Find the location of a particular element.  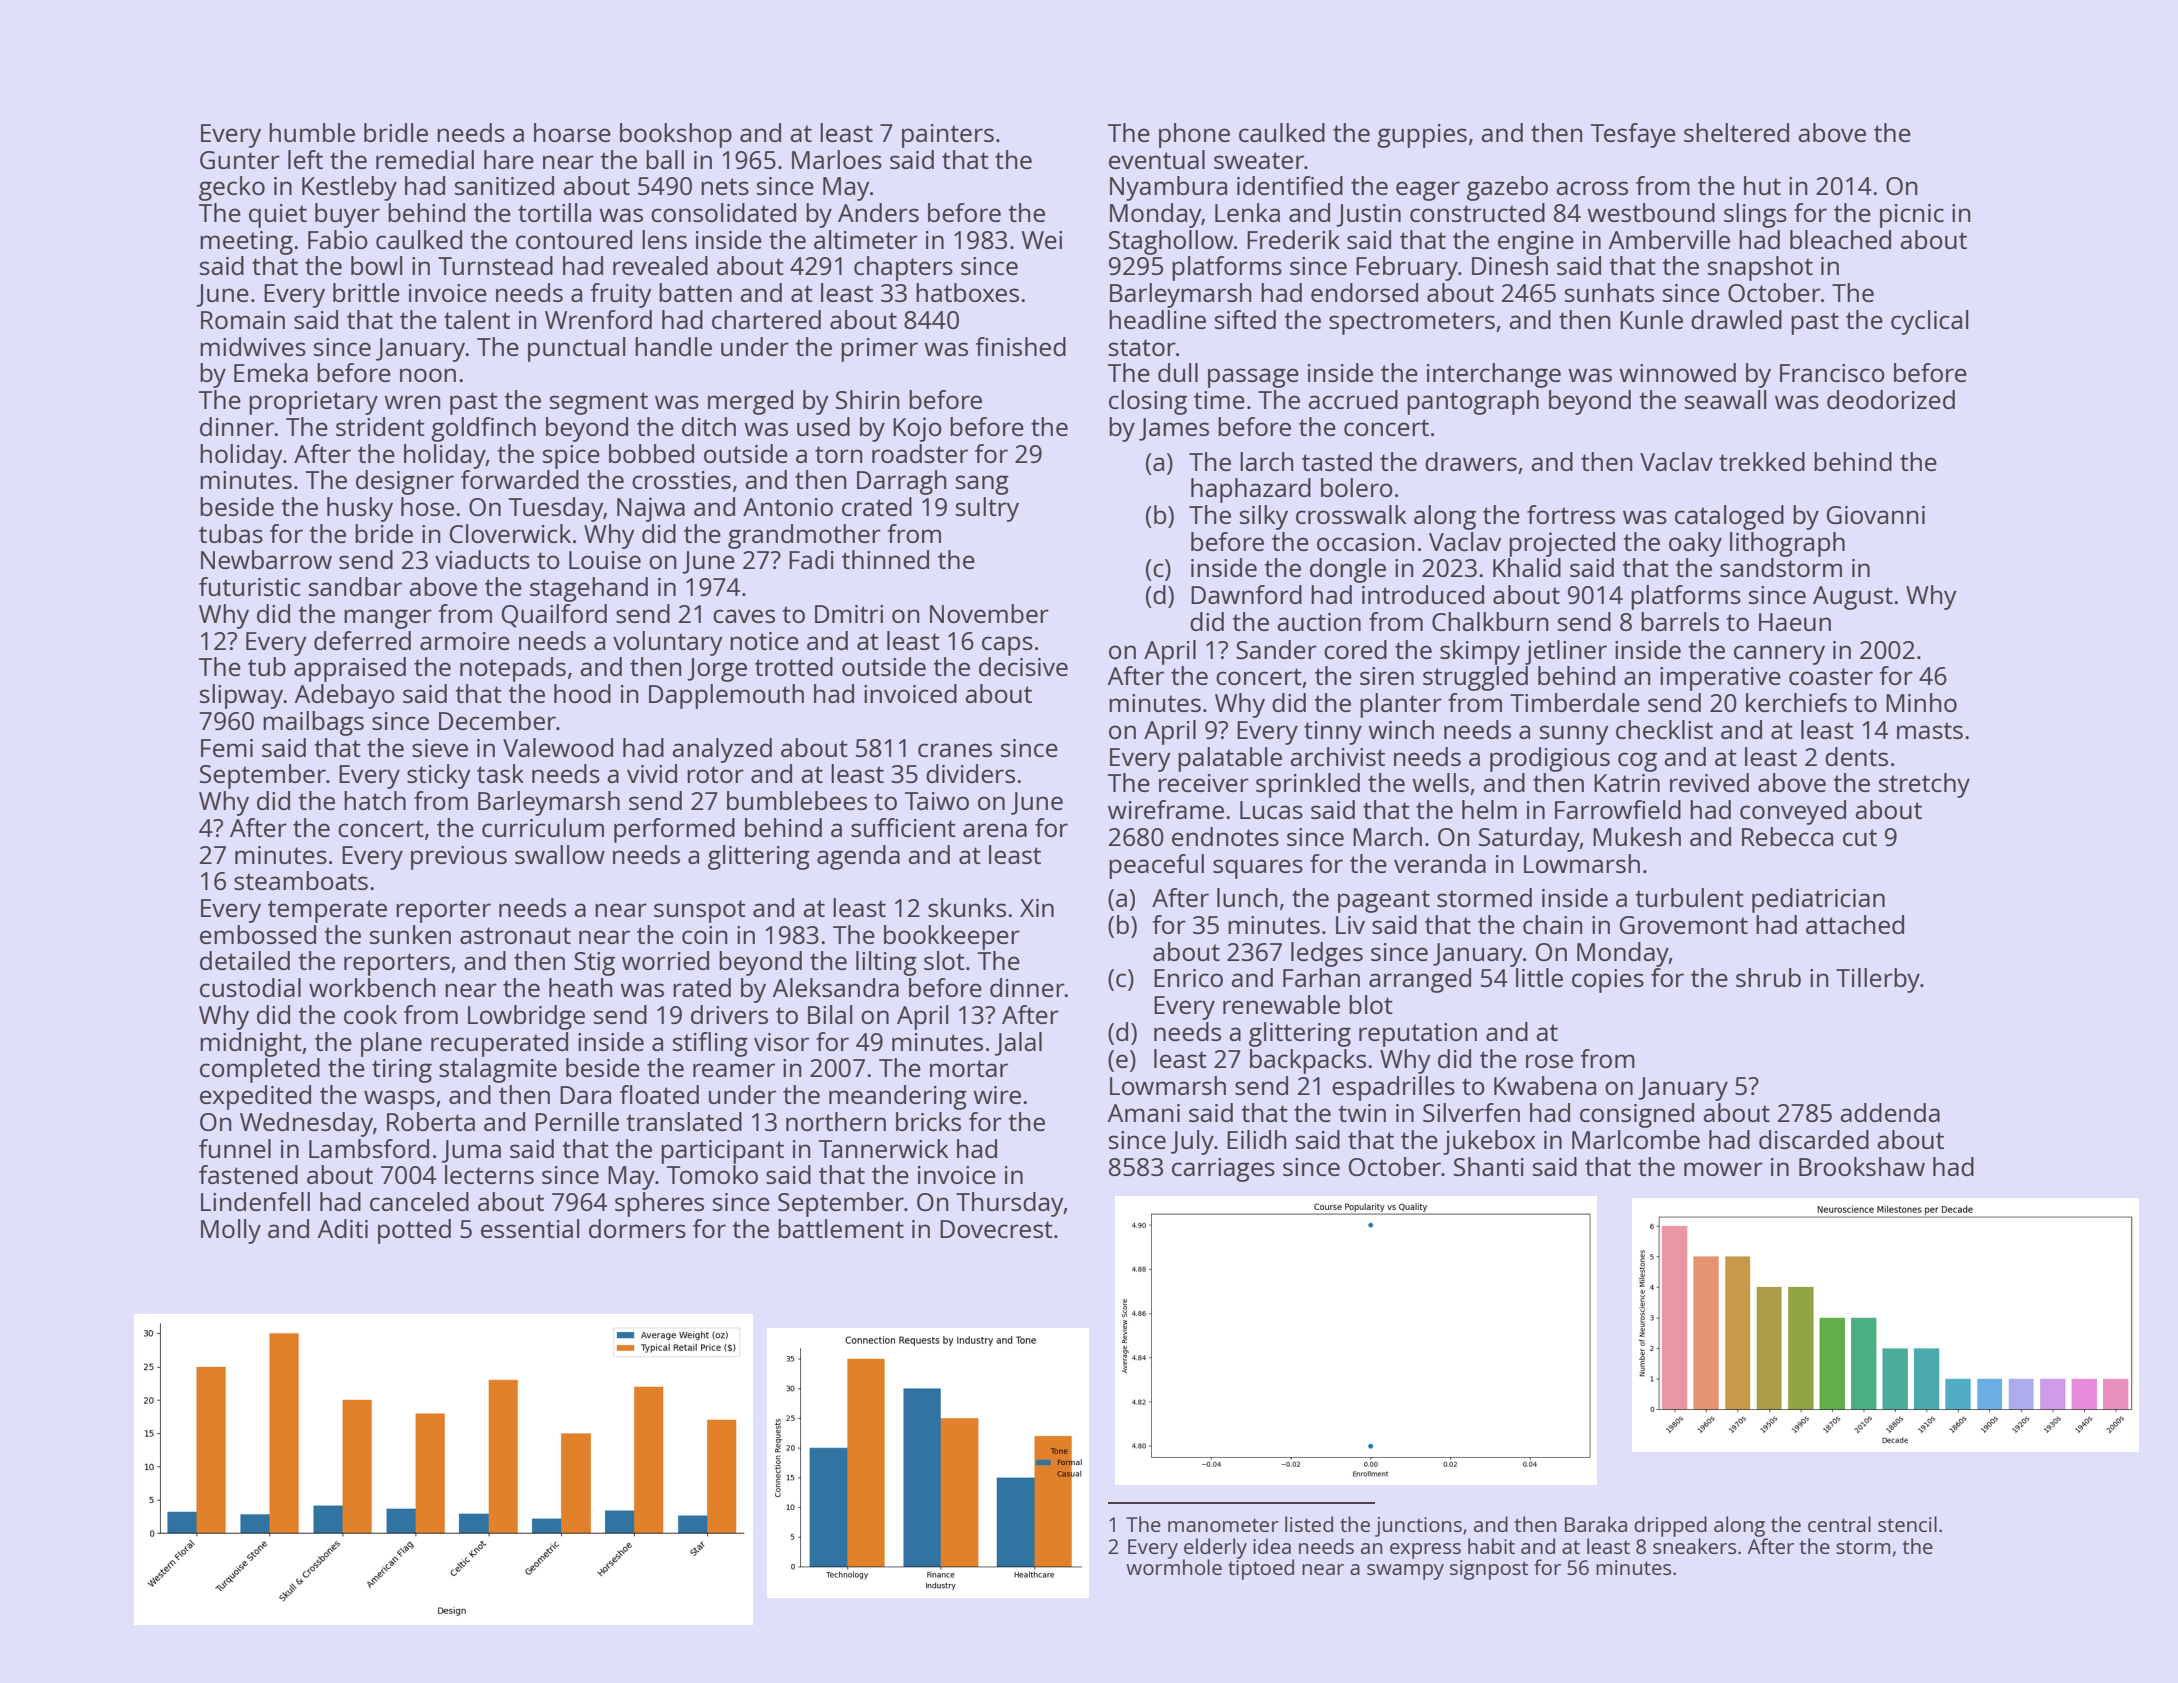

swampy is located at coordinates (1405, 1572).
